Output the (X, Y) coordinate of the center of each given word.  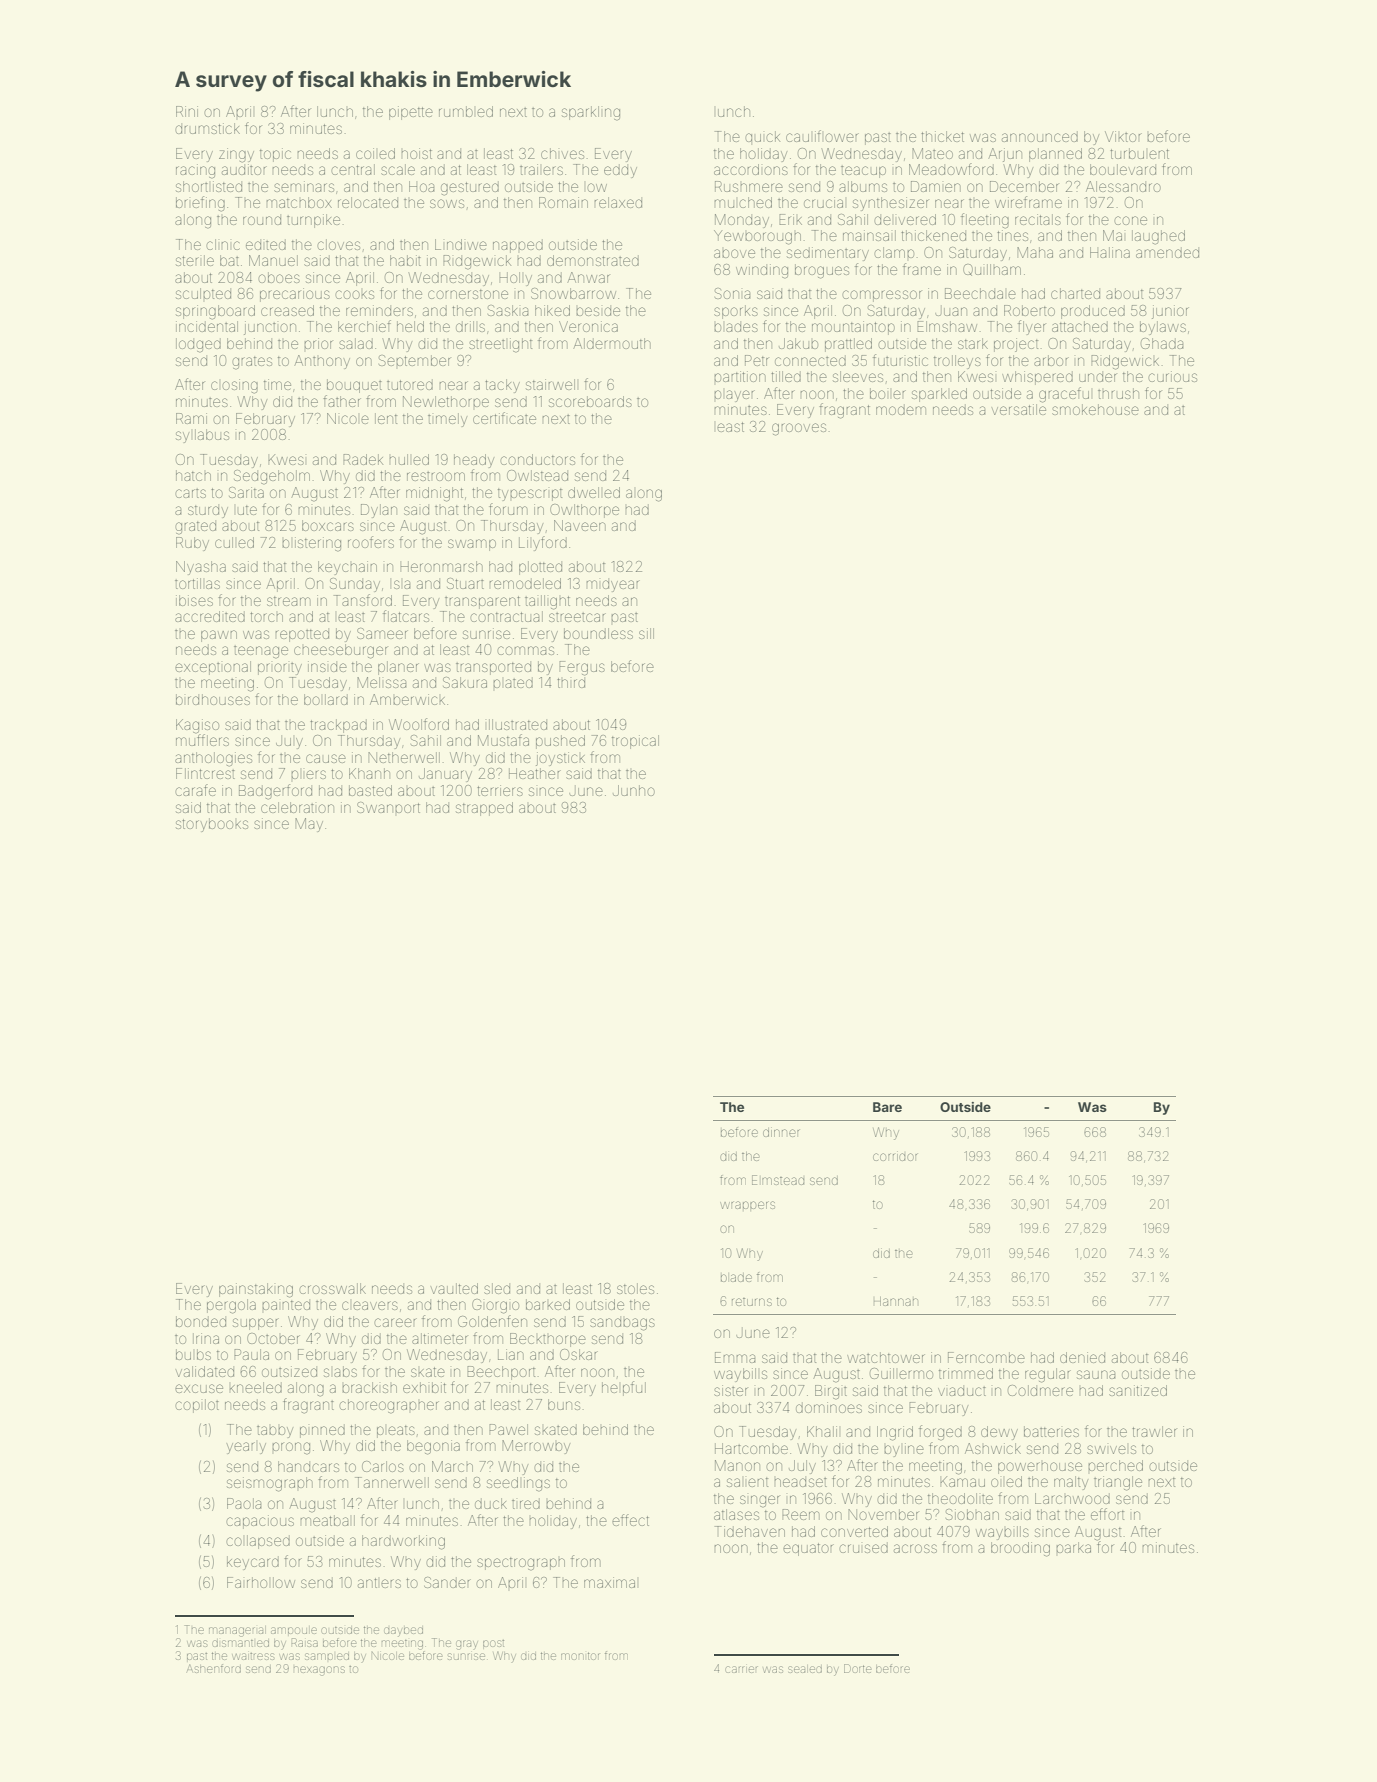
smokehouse (1095, 409)
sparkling (591, 113)
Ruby (192, 544)
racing (195, 171)
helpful (624, 1388)
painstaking (256, 1290)
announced (1040, 136)
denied (1082, 1357)
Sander (447, 1582)
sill (646, 633)
